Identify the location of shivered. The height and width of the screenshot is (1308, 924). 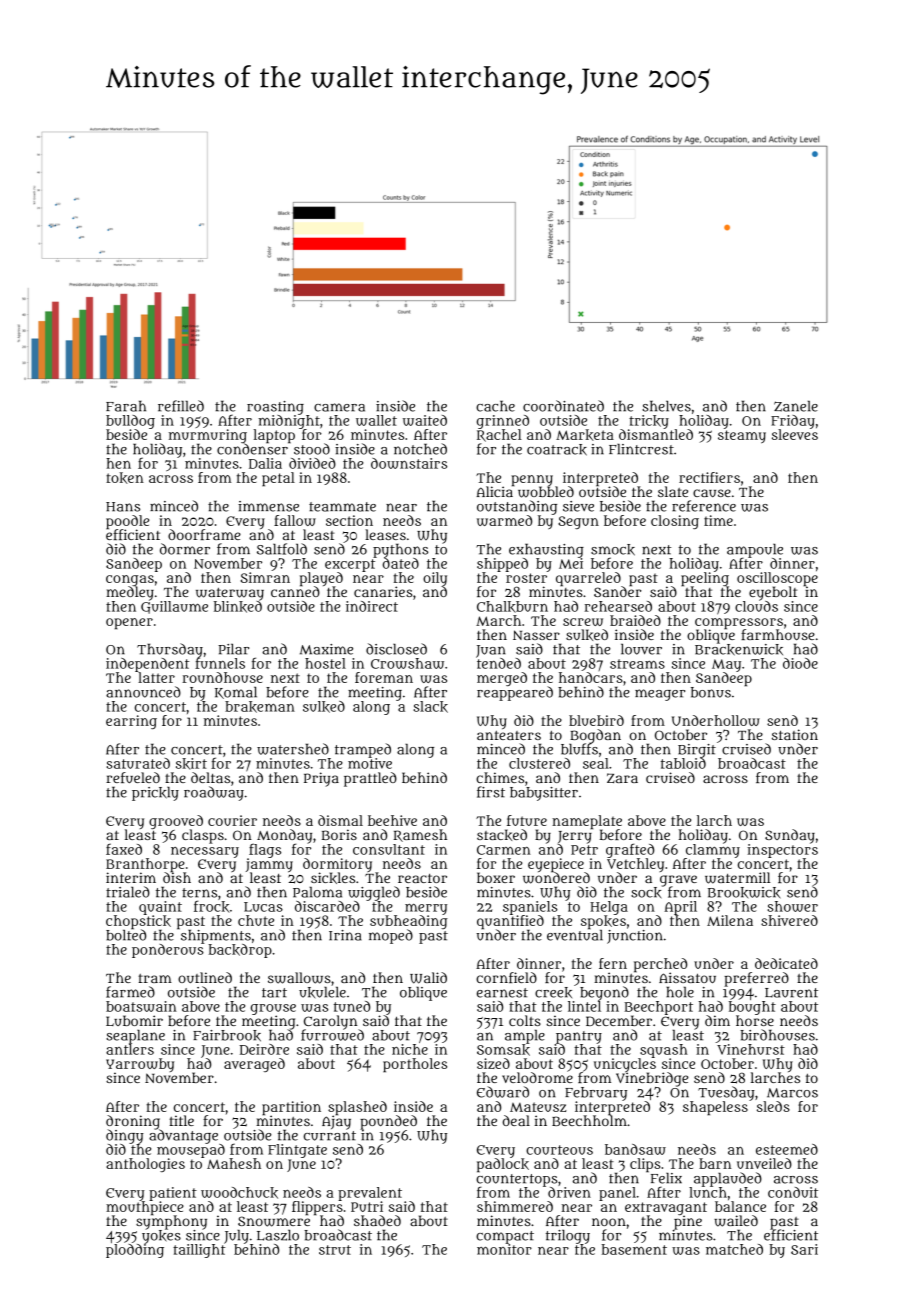
(789, 920).
